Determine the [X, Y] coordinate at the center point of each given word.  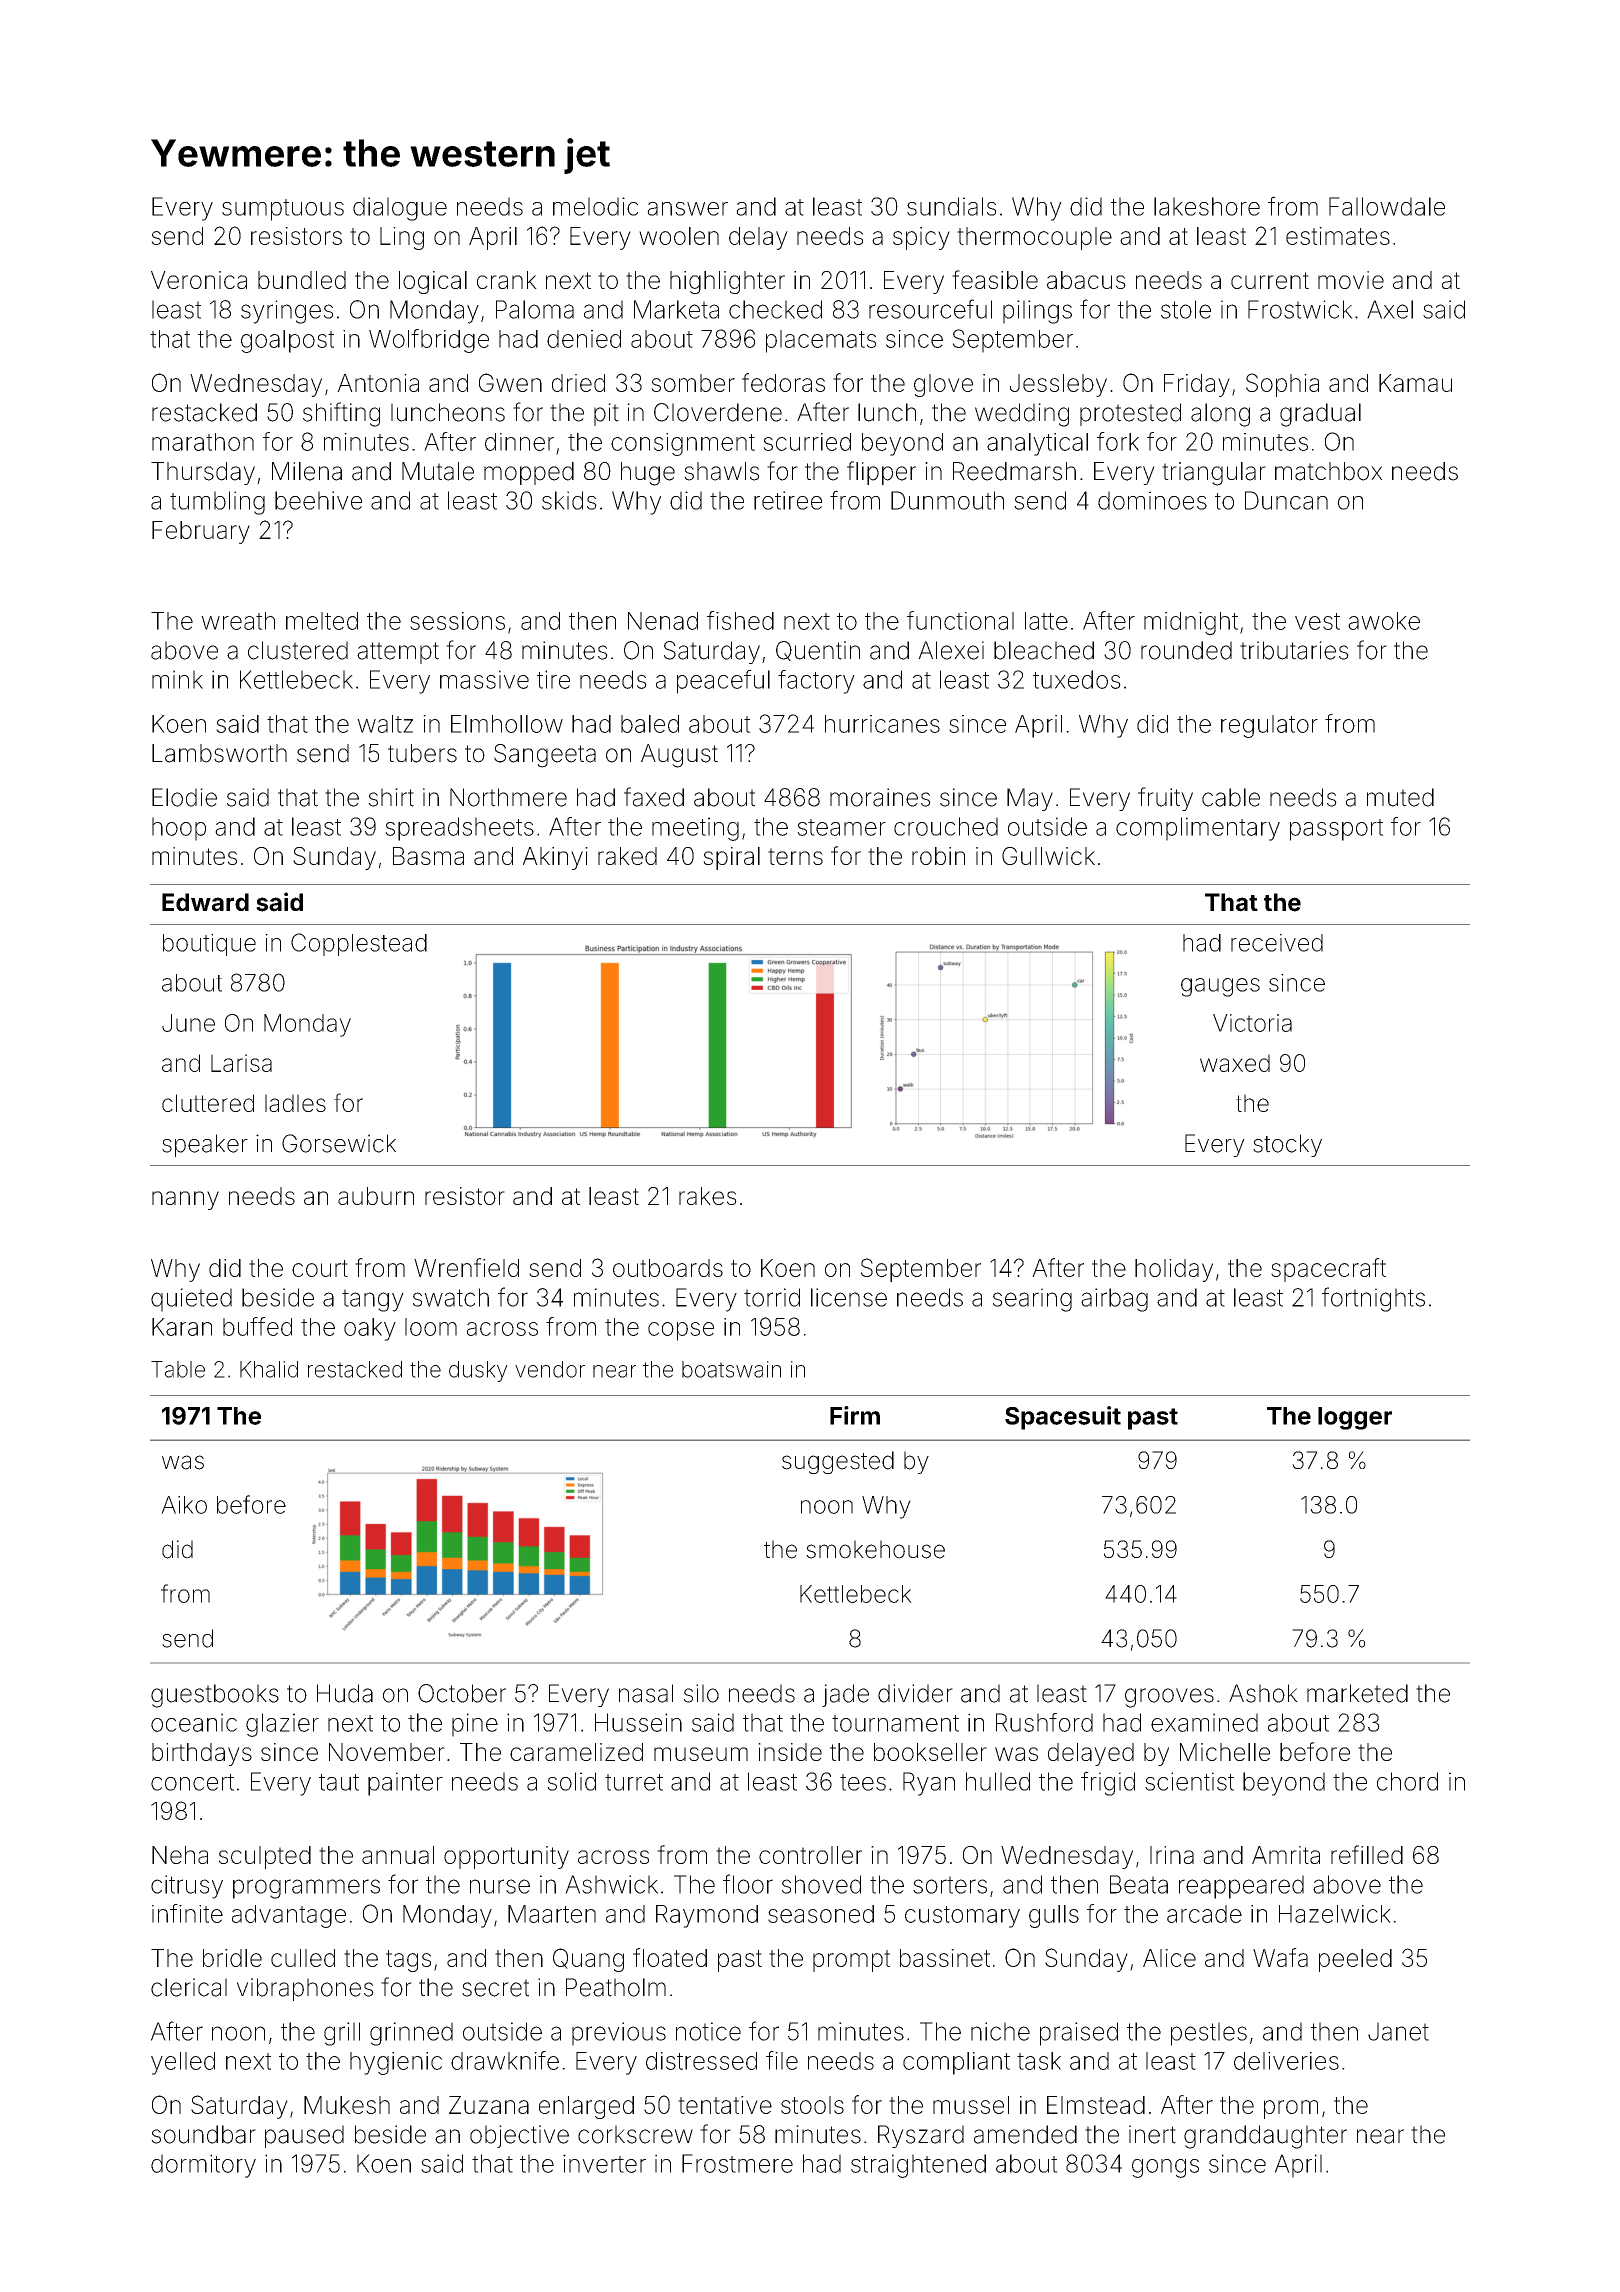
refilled [1367, 1854]
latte [1046, 621]
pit [606, 414]
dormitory [203, 2166]
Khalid [269, 1369]
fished [740, 620]
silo [701, 1693]
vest [1317, 621]
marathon [203, 442]
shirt [391, 797]
